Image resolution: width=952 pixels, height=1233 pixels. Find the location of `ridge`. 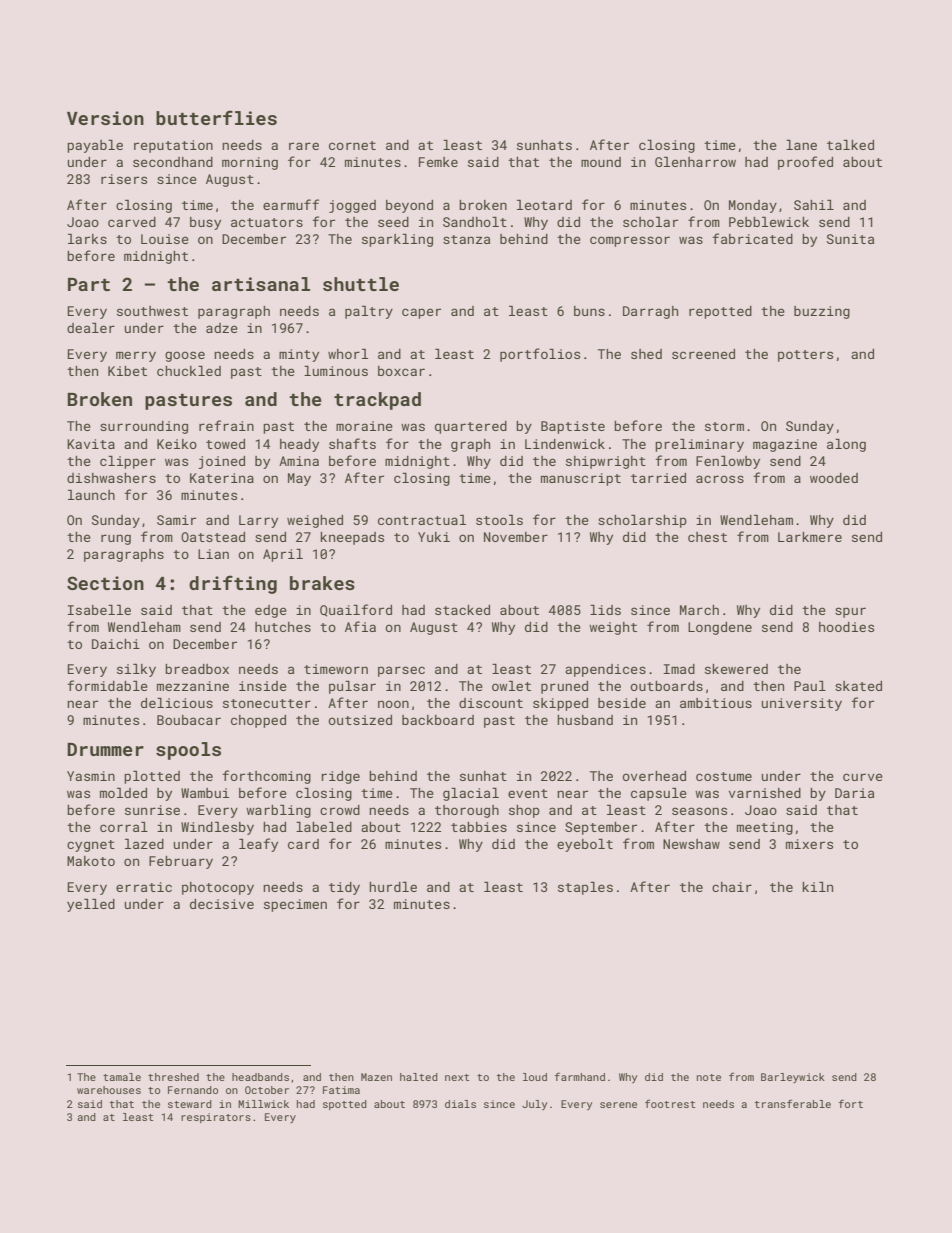

ridge is located at coordinates (340, 777).
